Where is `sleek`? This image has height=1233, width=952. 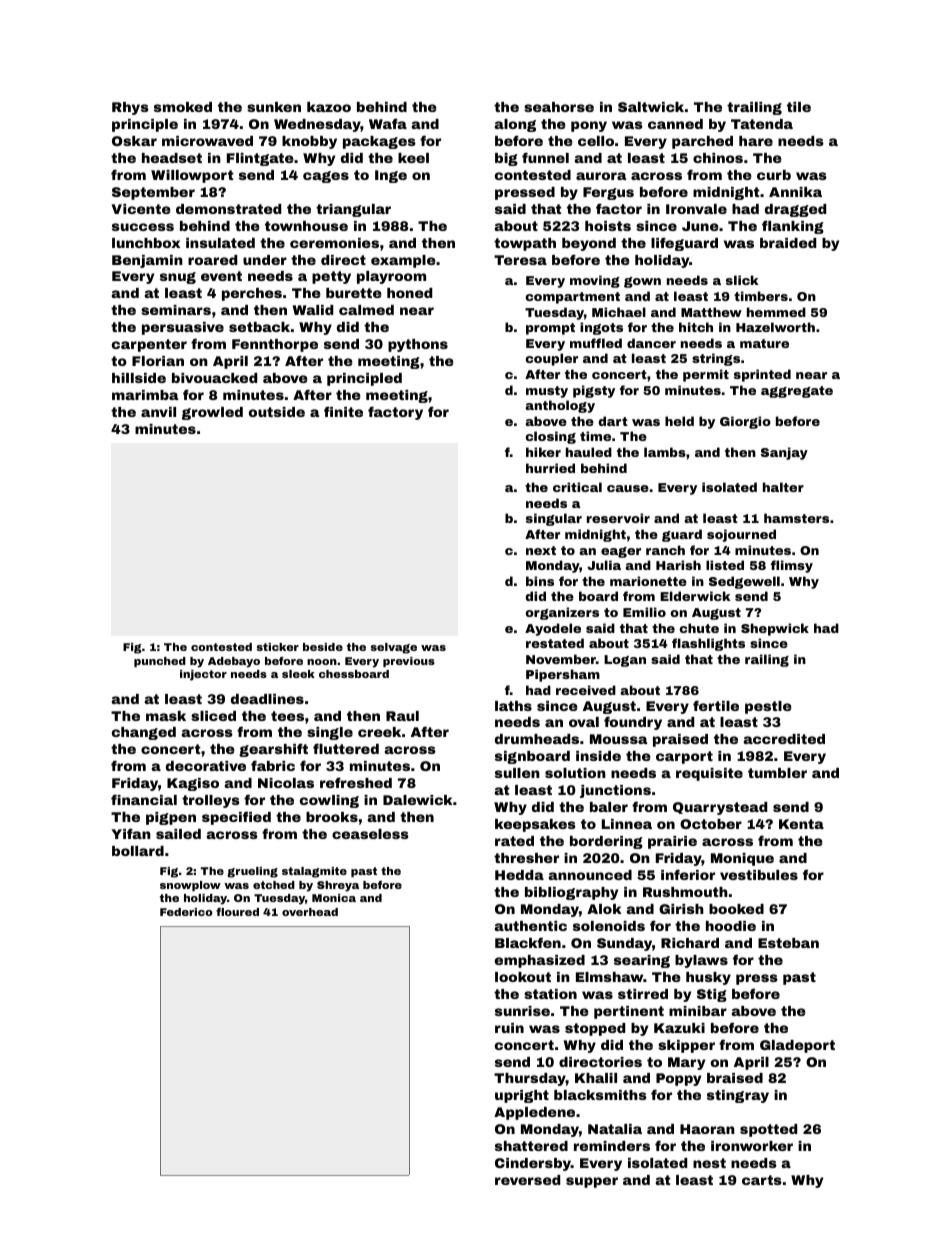 sleek is located at coordinates (298, 674).
